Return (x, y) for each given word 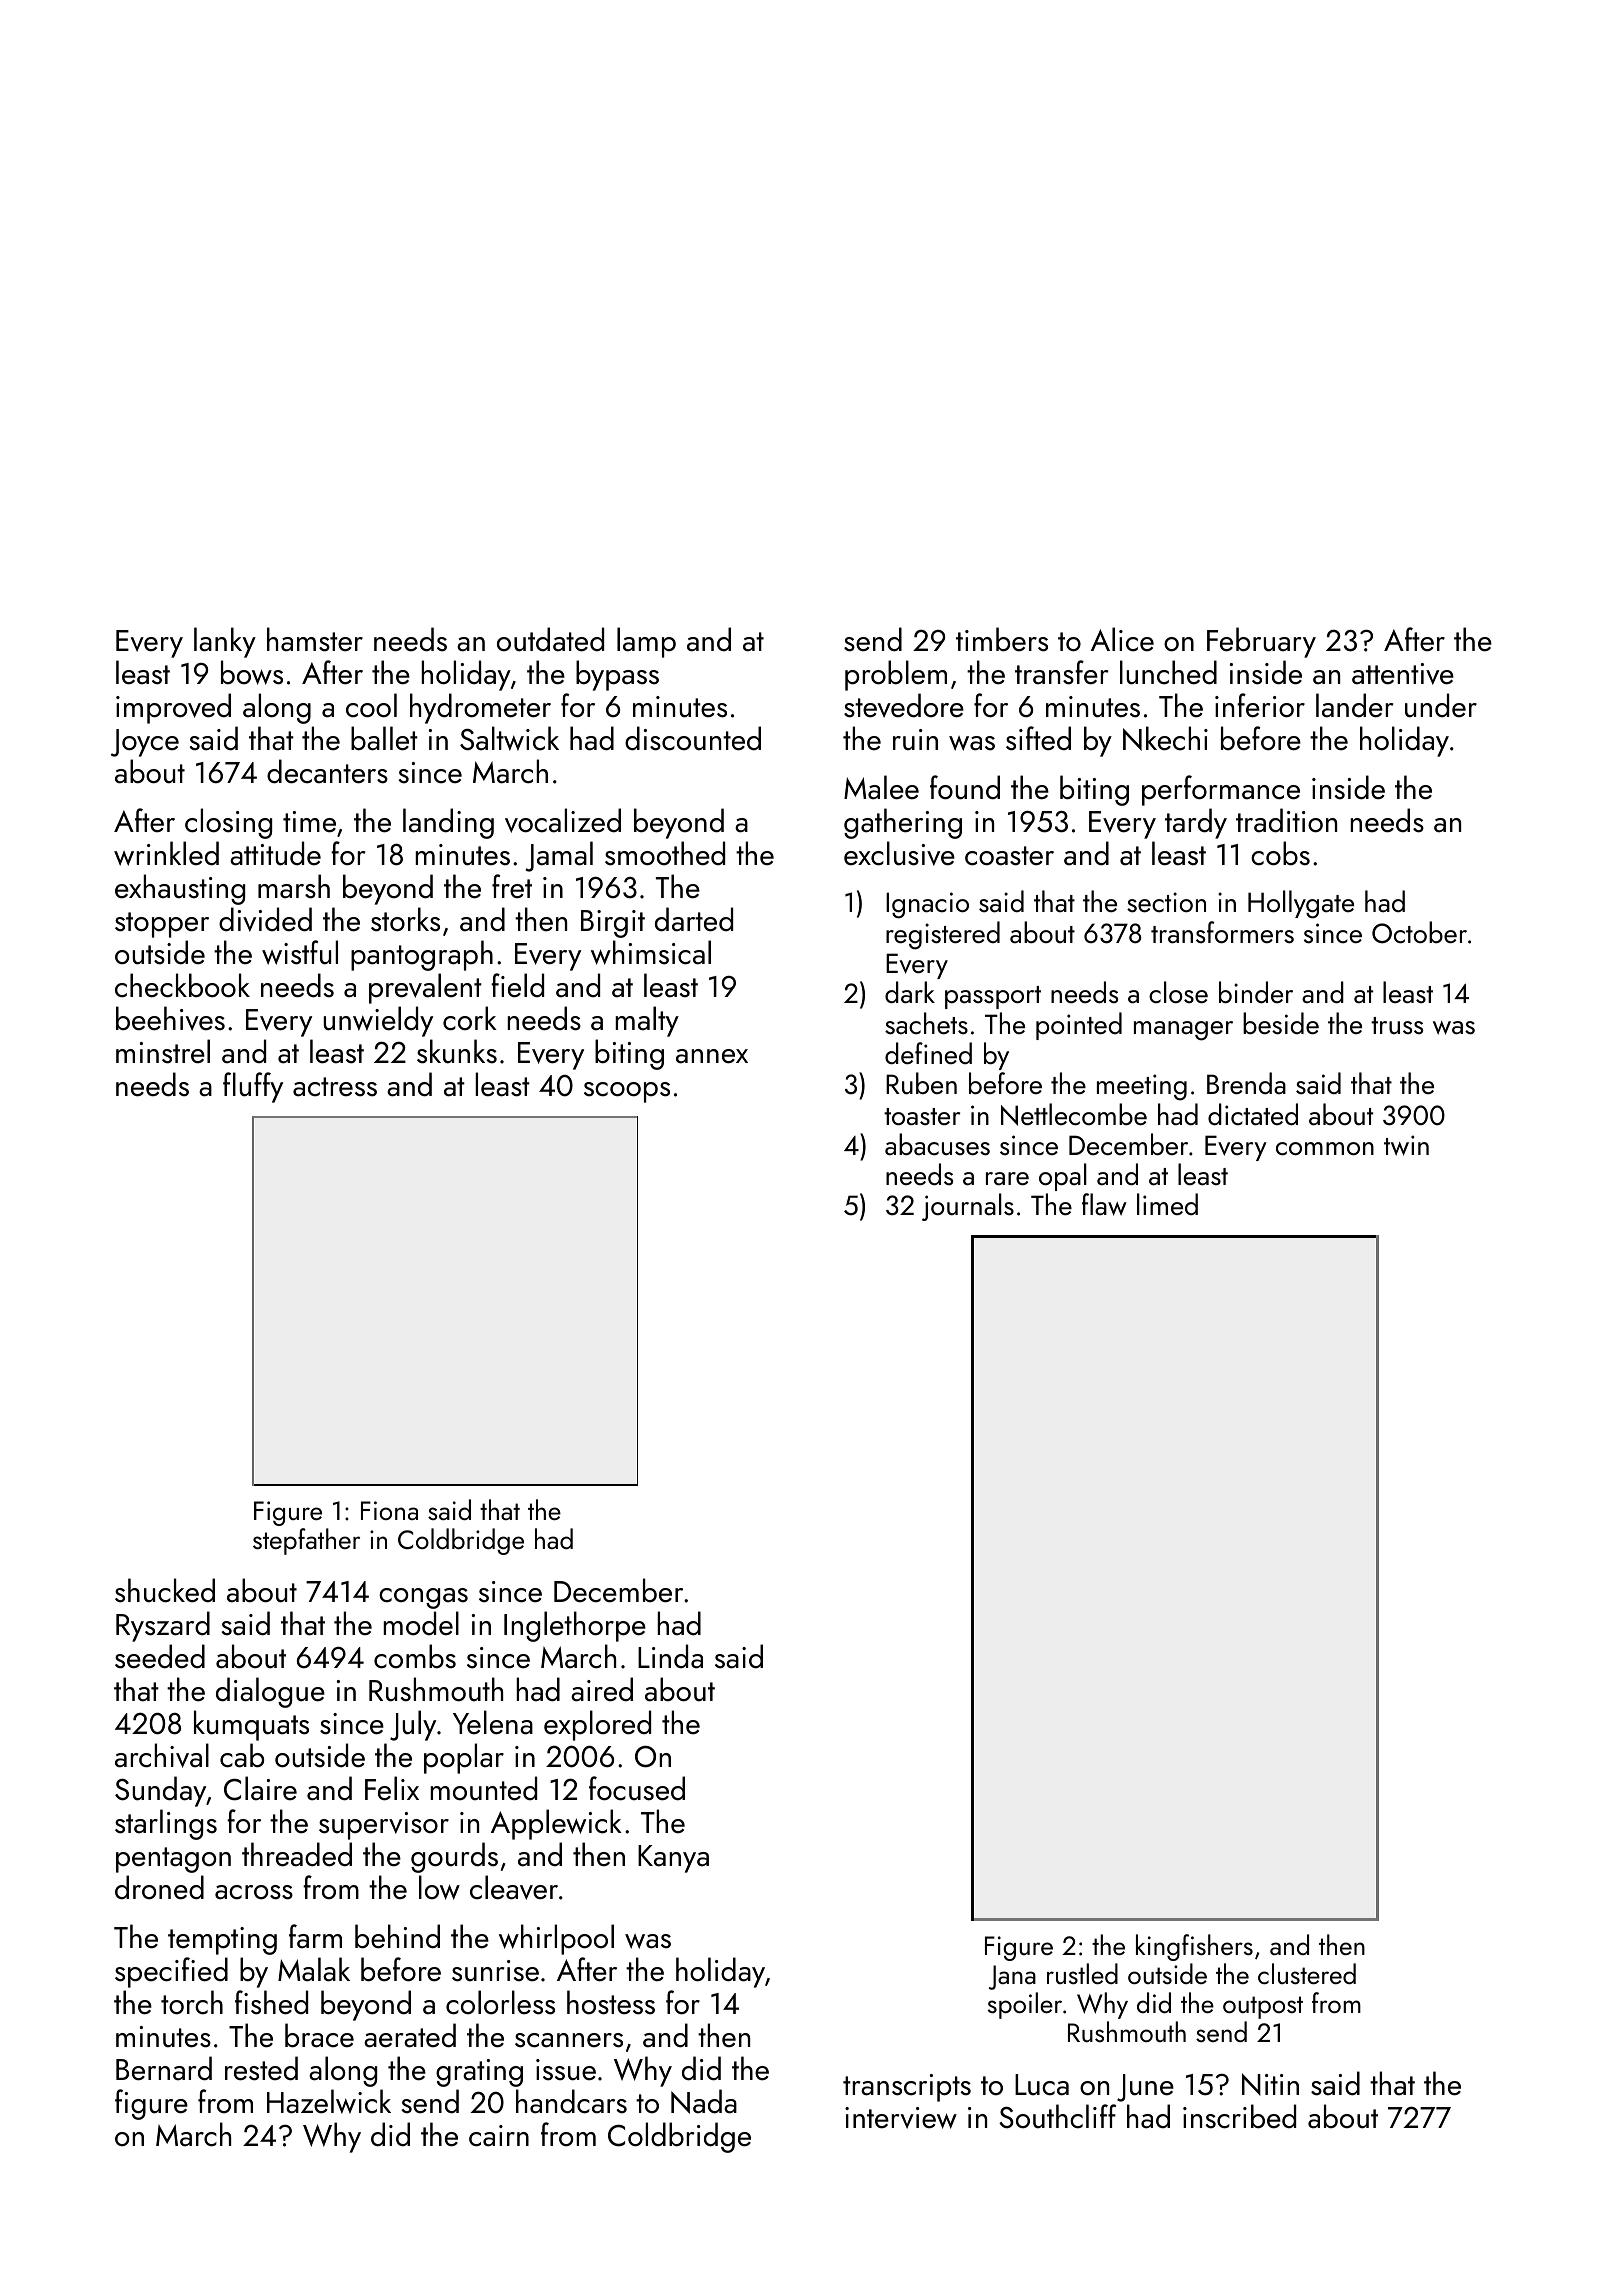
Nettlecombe (1074, 1114)
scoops (627, 1092)
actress (335, 1087)
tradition (1286, 820)
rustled (1082, 1973)
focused (637, 1788)
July (413, 1725)
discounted (693, 738)
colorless (500, 2002)
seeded (160, 1656)
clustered (1307, 1973)
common (1325, 1149)
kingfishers (1194, 1947)
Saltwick (509, 738)
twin (1406, 1145)
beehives (170, 1018)
